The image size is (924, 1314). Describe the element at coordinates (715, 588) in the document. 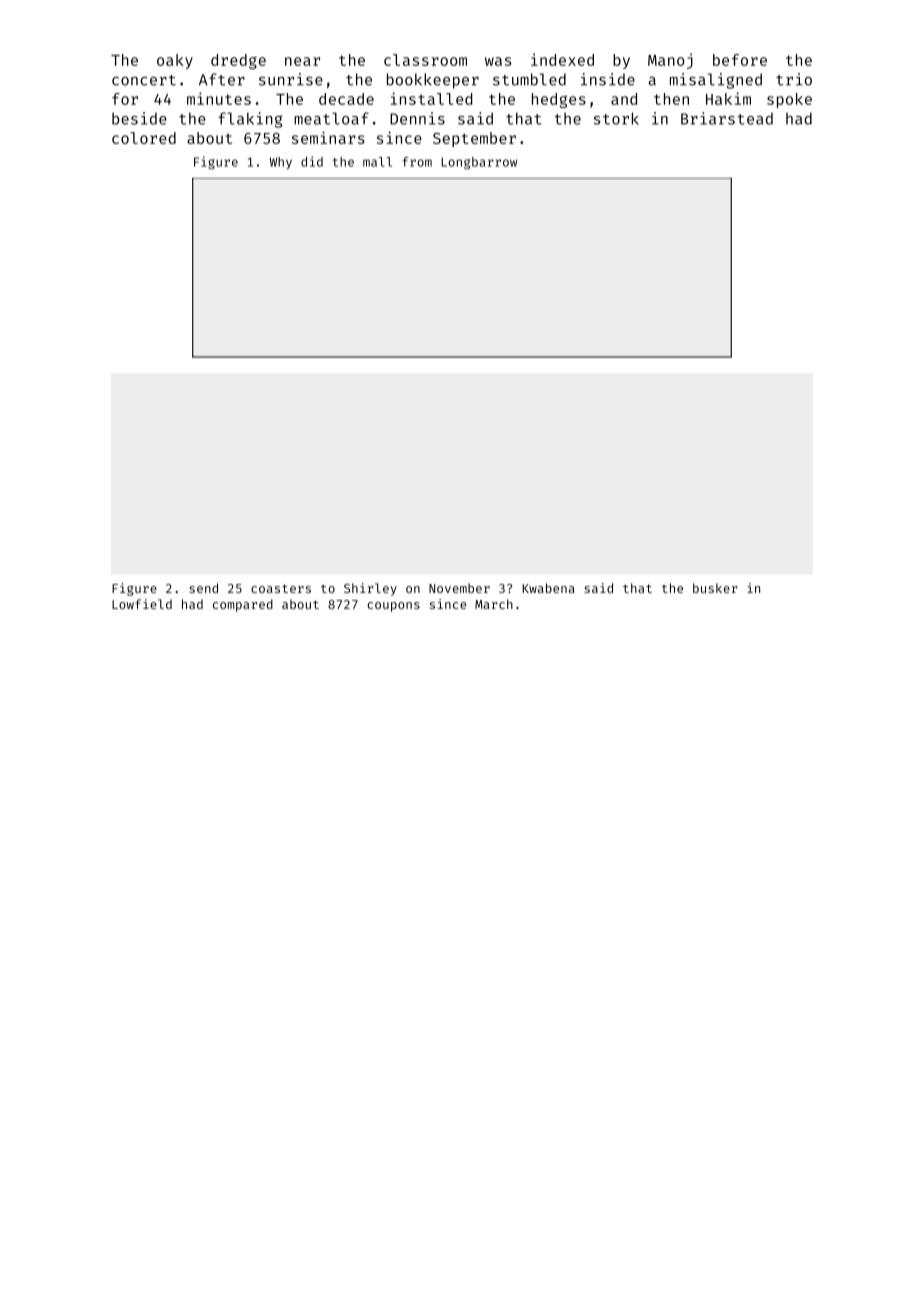

I see `busker` at that location.
